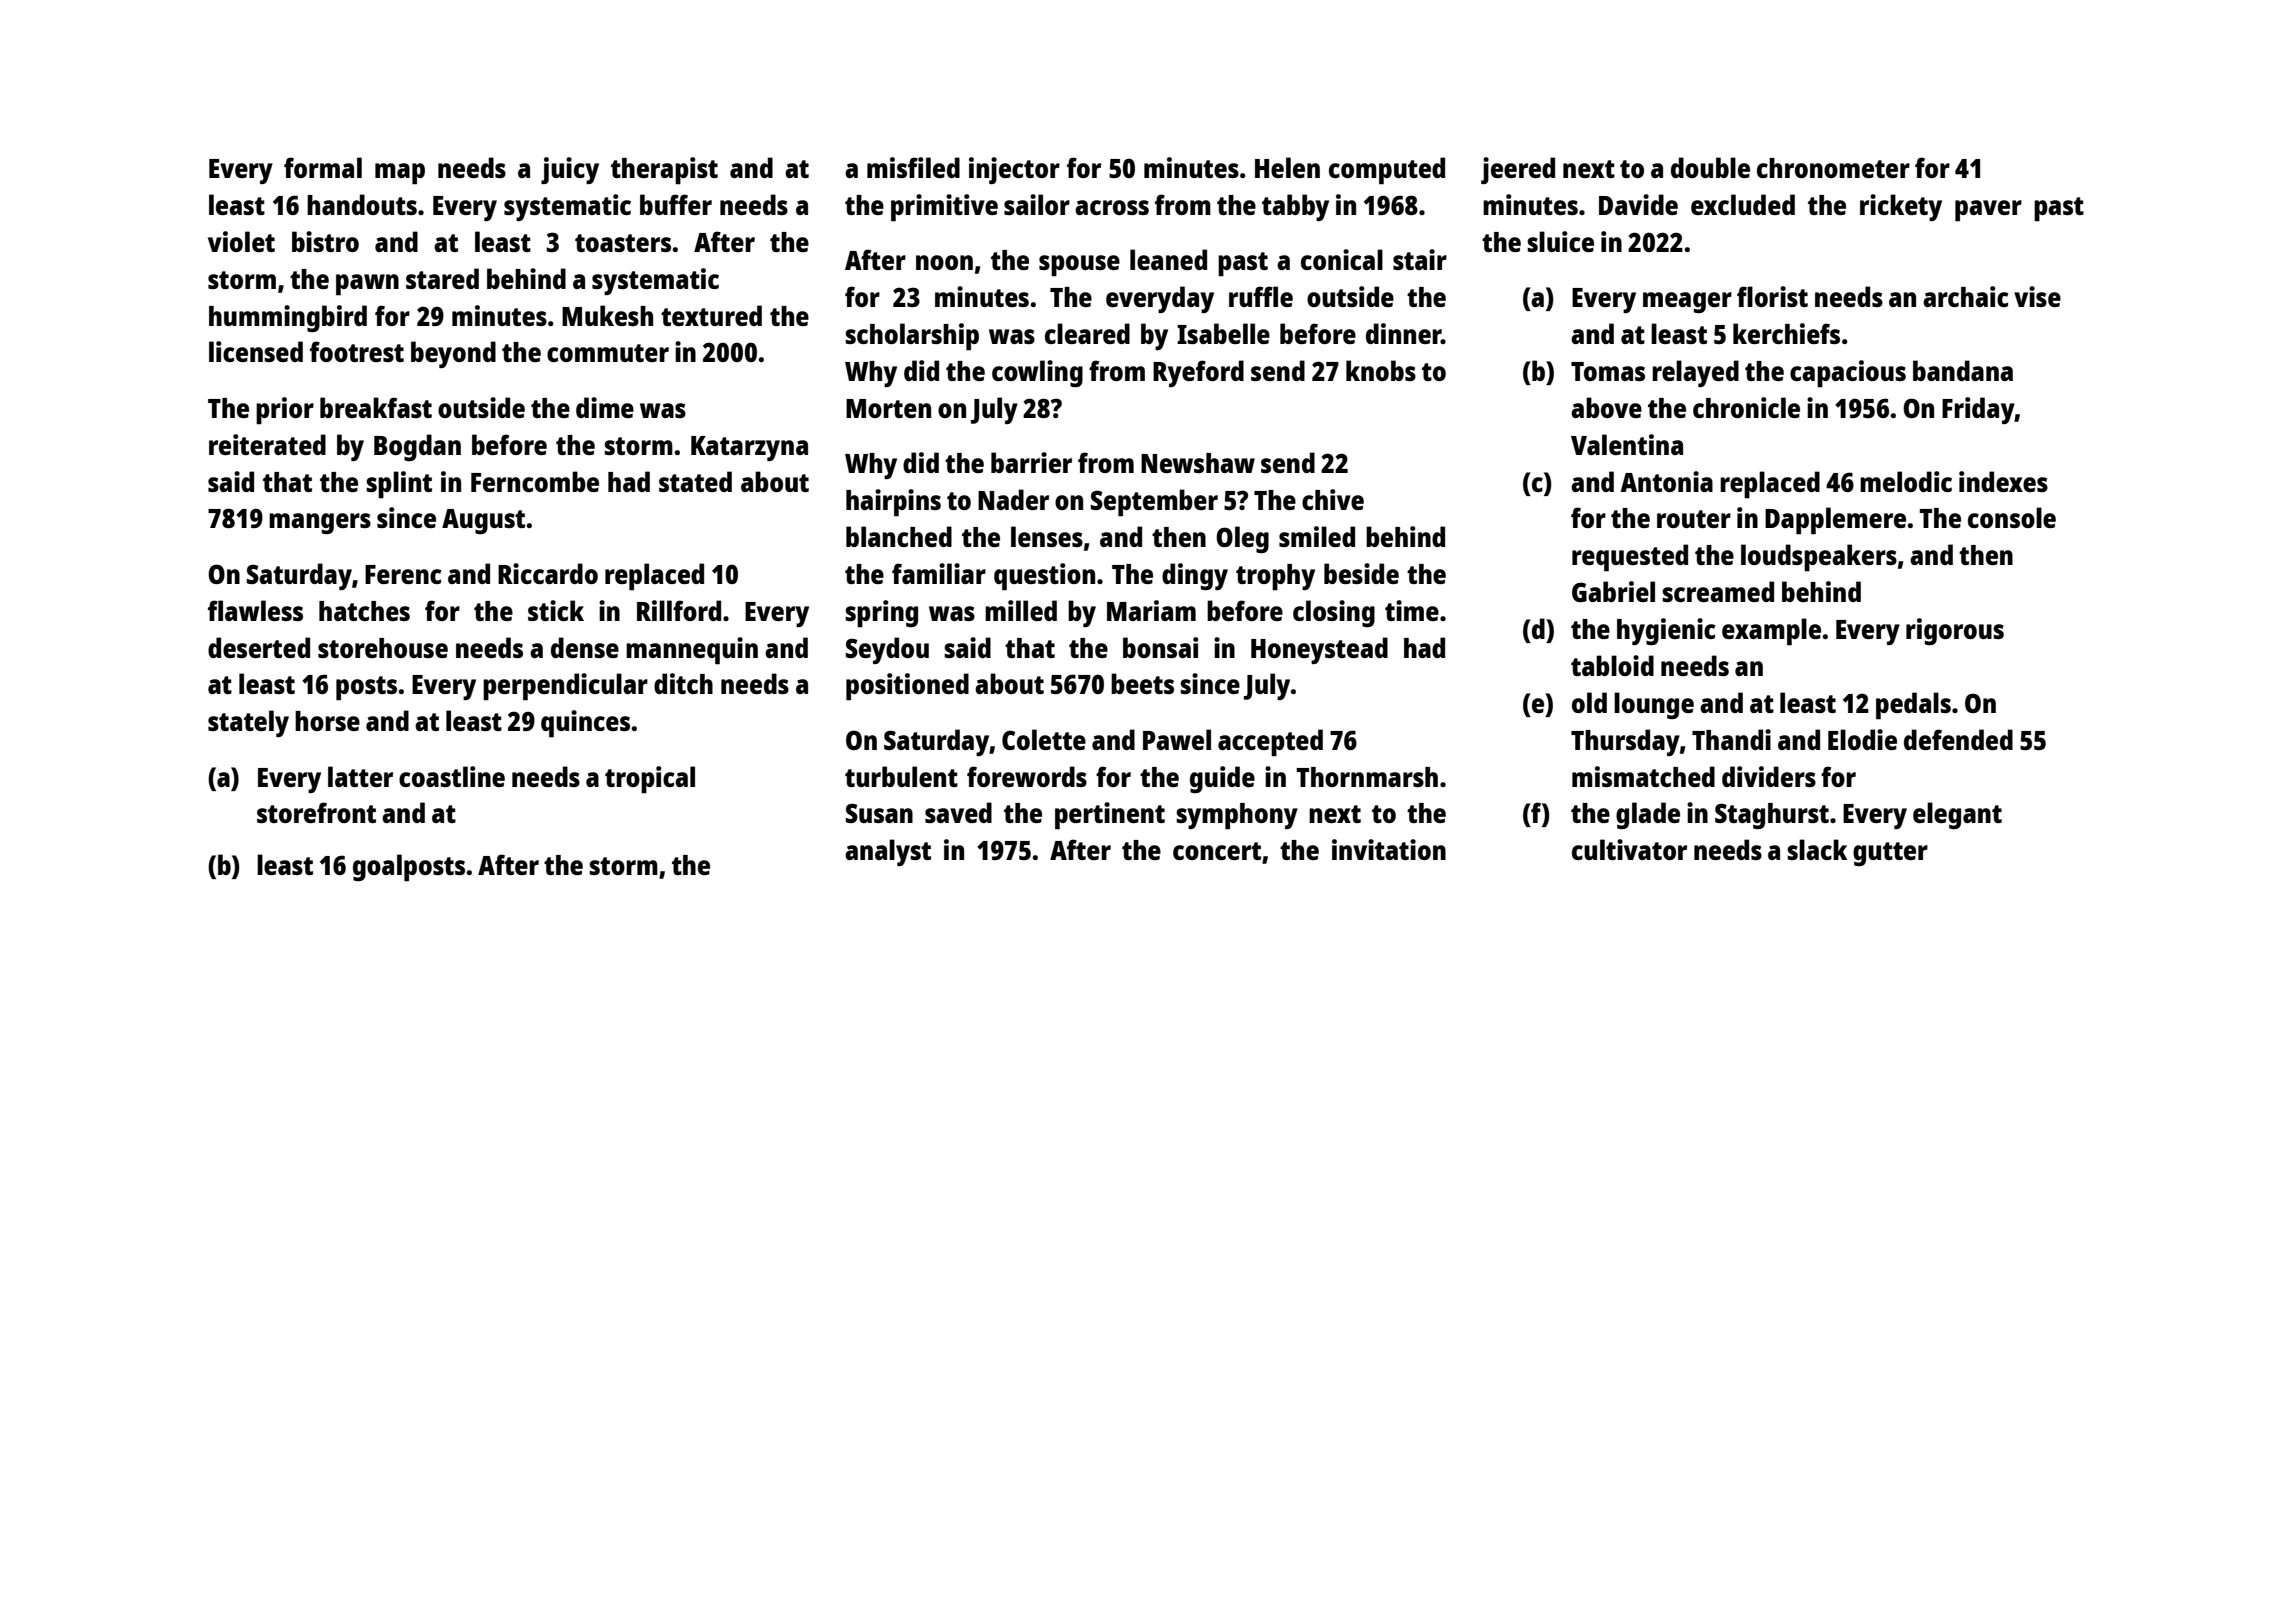  What do you see at coordinates (1047, 536) in the screenshot?
I see `lenses` at bounding box center [1047, 536].
